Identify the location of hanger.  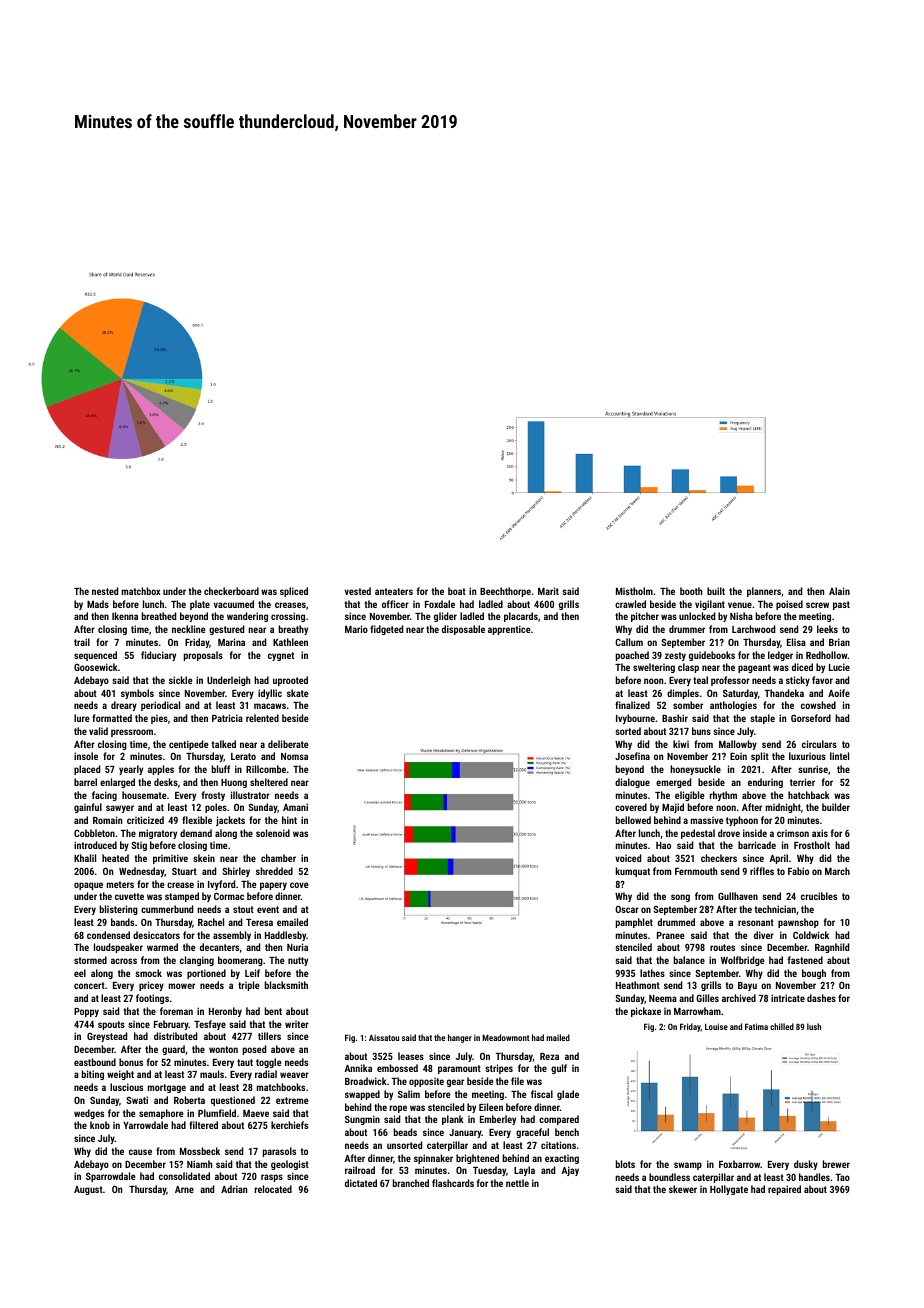
(460, 1038).
